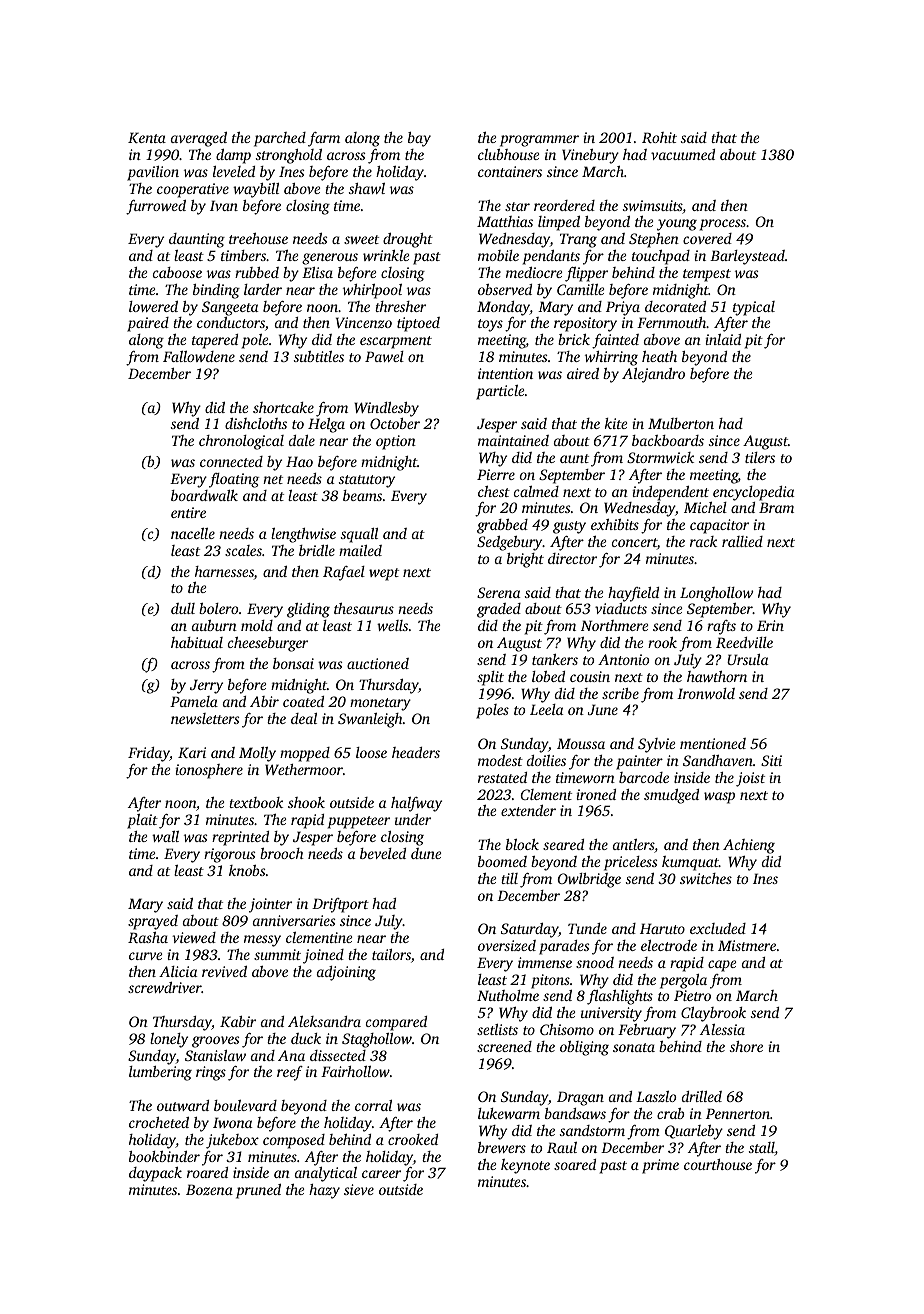  I want to click on Mistmere, so click(747, 945).
